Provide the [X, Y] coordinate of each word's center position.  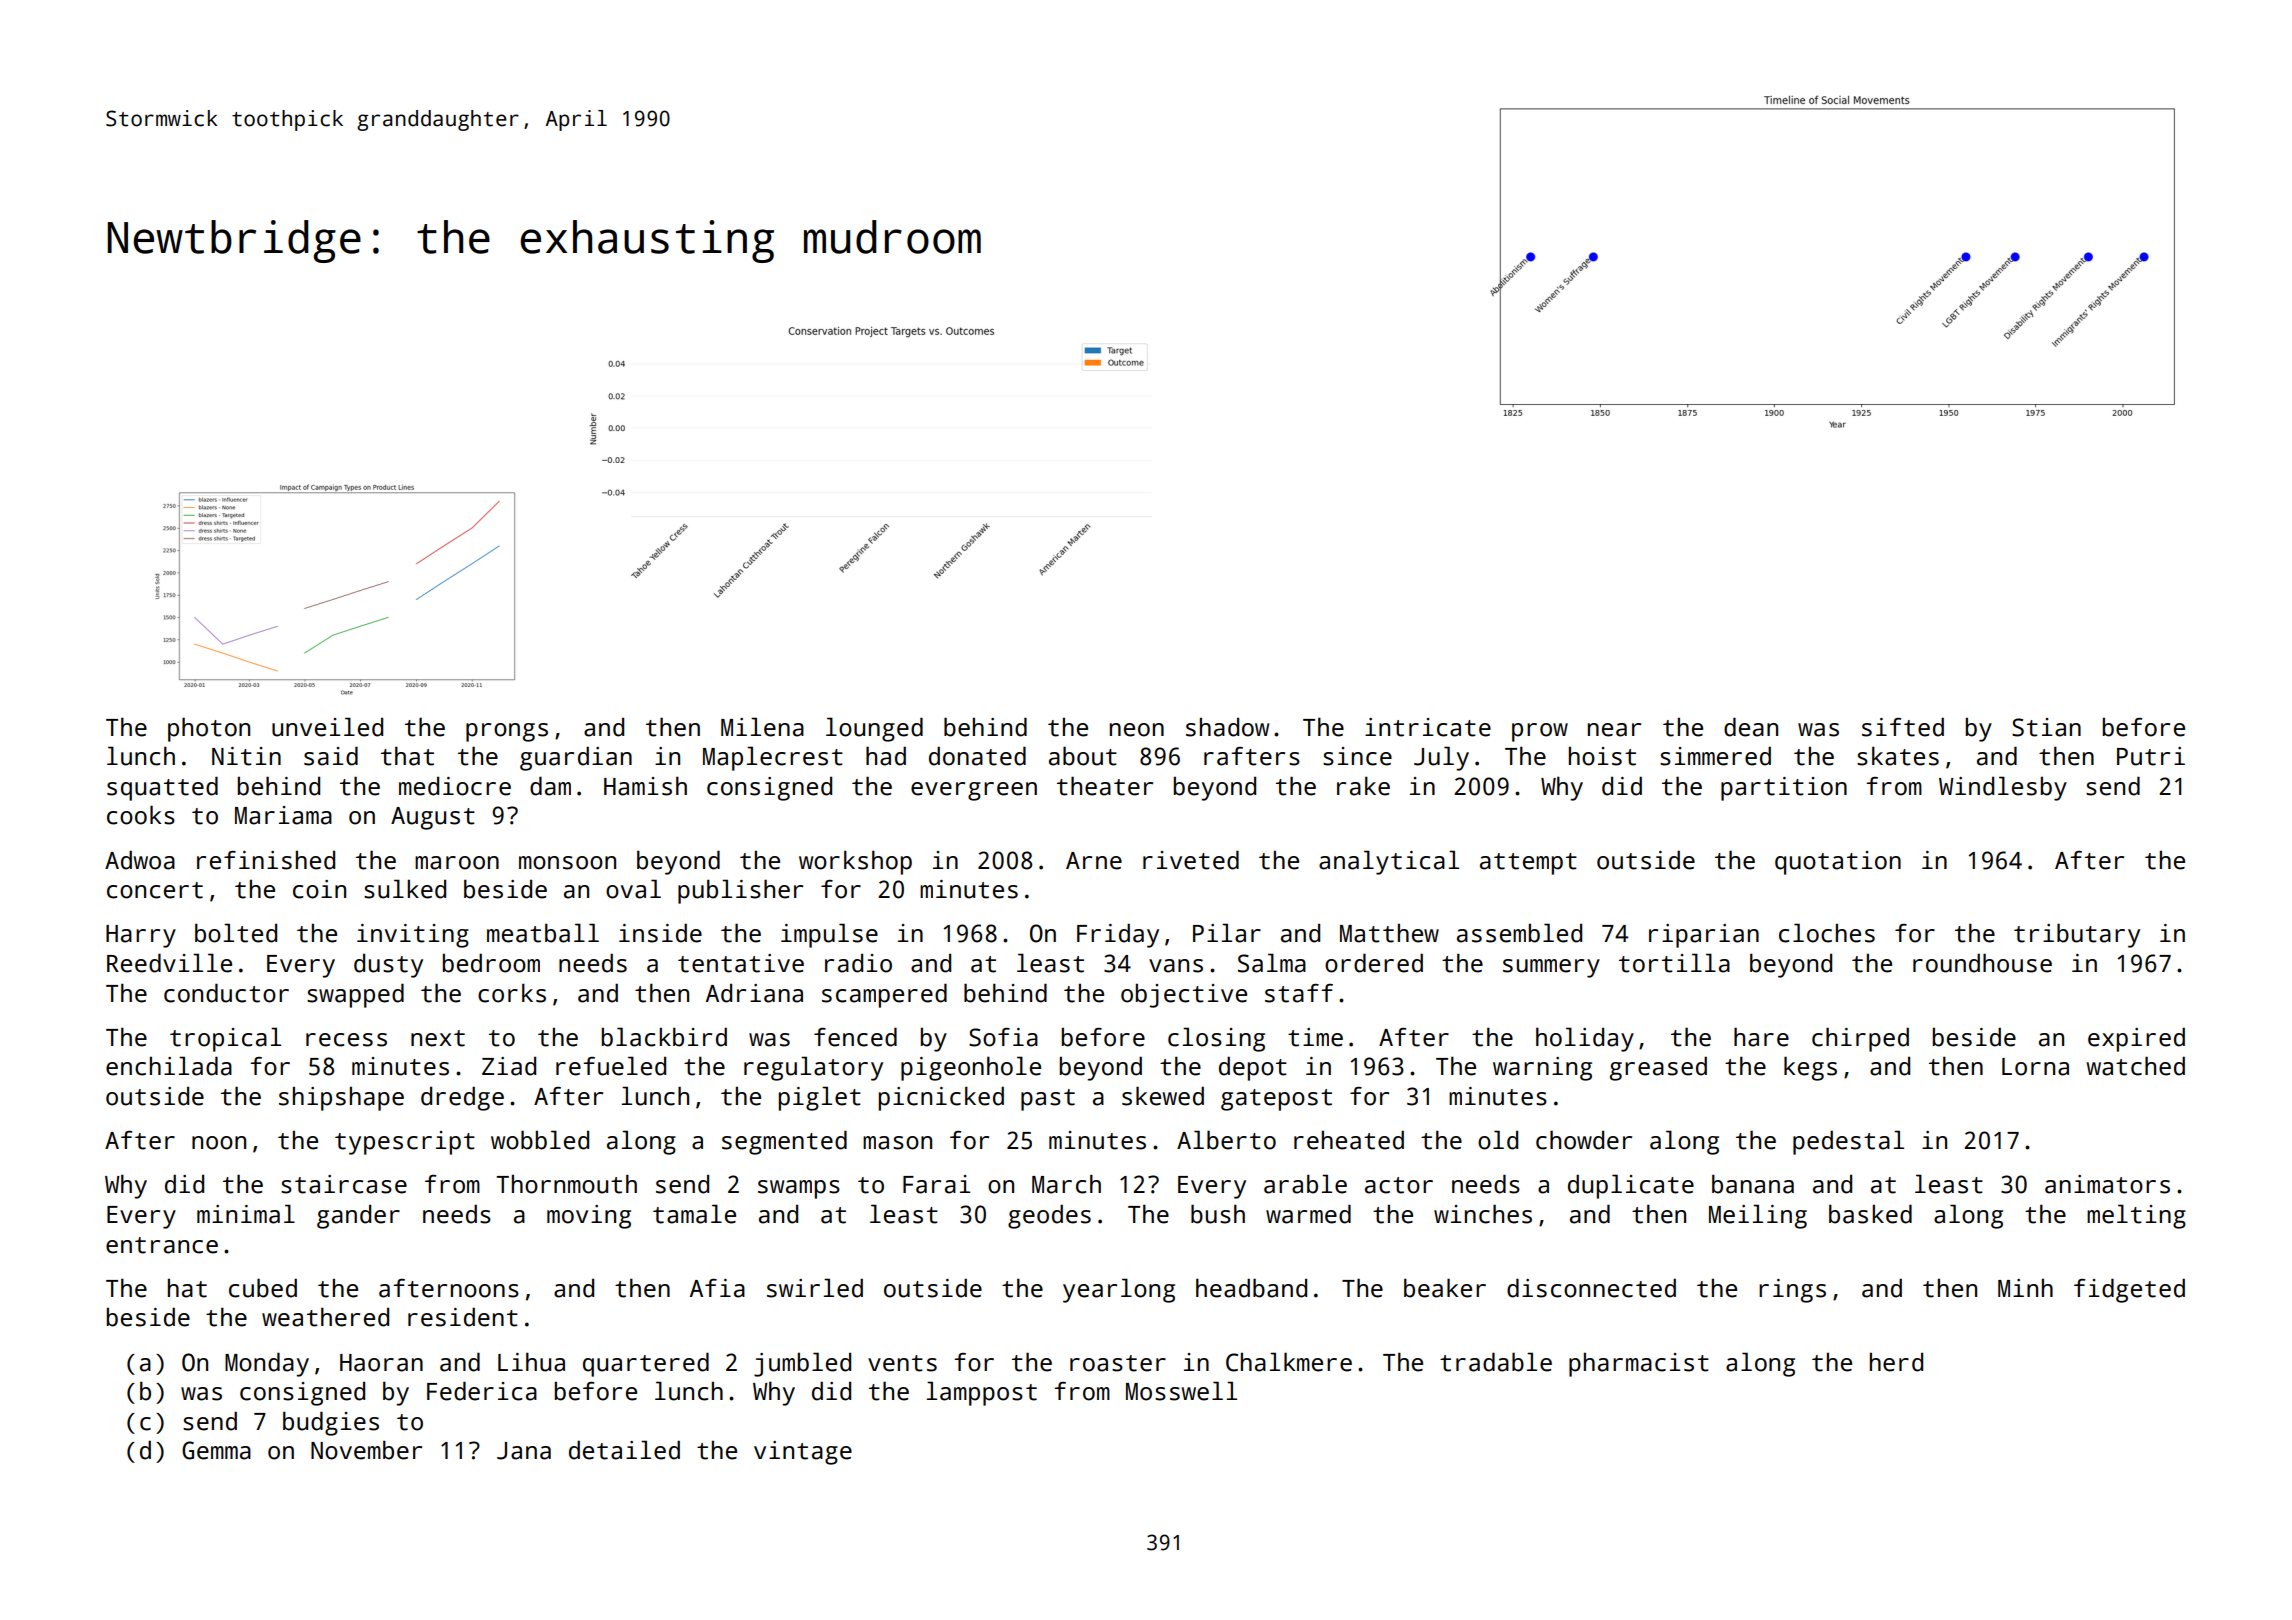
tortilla [1674, 963]
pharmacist [1639, 1365]
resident [463, 1317]
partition [1784, 789]
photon [209, 729]
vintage [803, 1453]
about [1083, 756]
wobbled [540, 1140]
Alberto [1226, 1140]
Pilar [1227, 933]
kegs [1810, 1068]
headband [1251, 1288]
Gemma [216, 1450]
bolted [236, 933]
